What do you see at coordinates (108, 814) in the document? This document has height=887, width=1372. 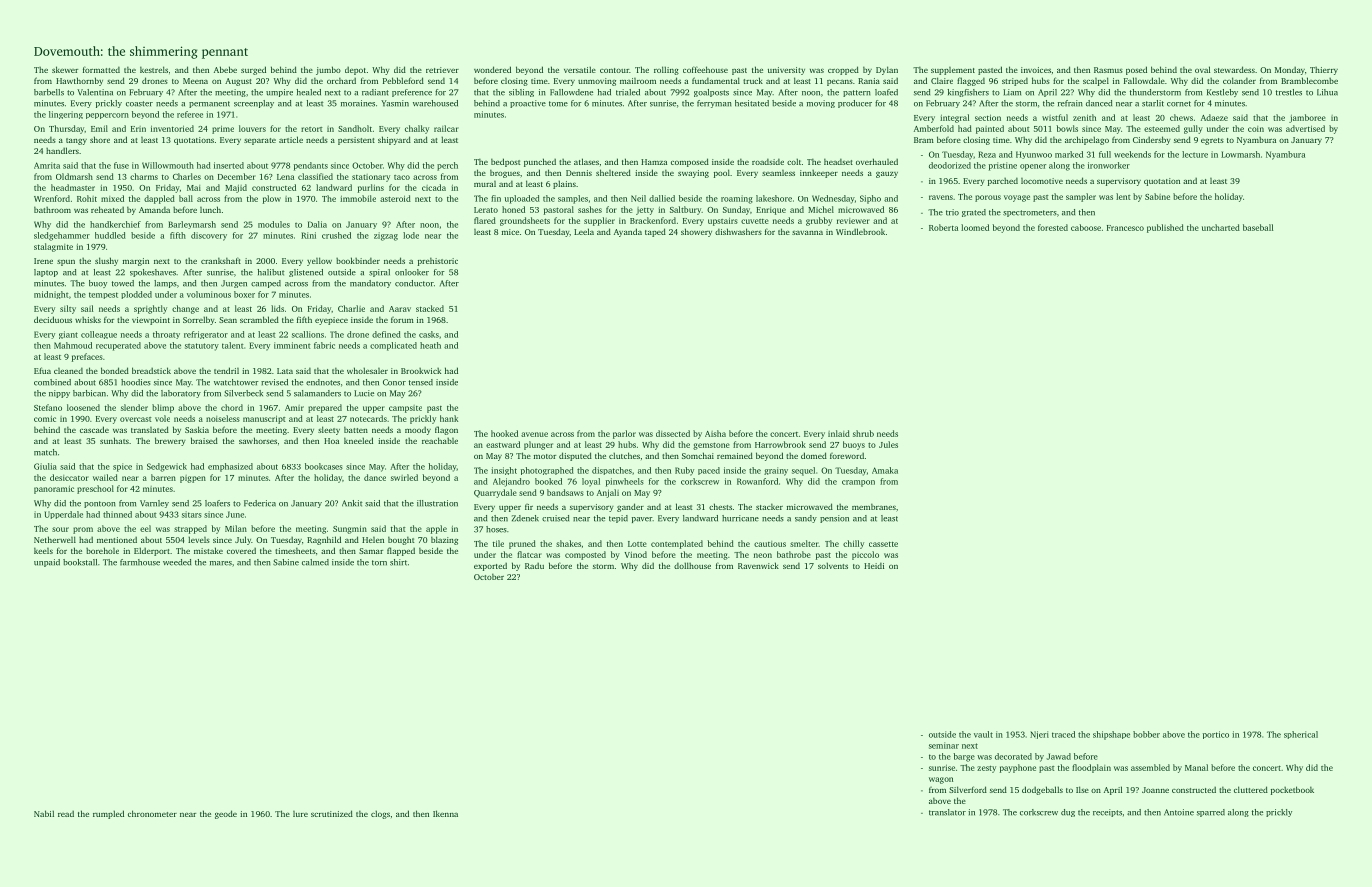 I see `rumpled` at bounding box center [108, 814].
